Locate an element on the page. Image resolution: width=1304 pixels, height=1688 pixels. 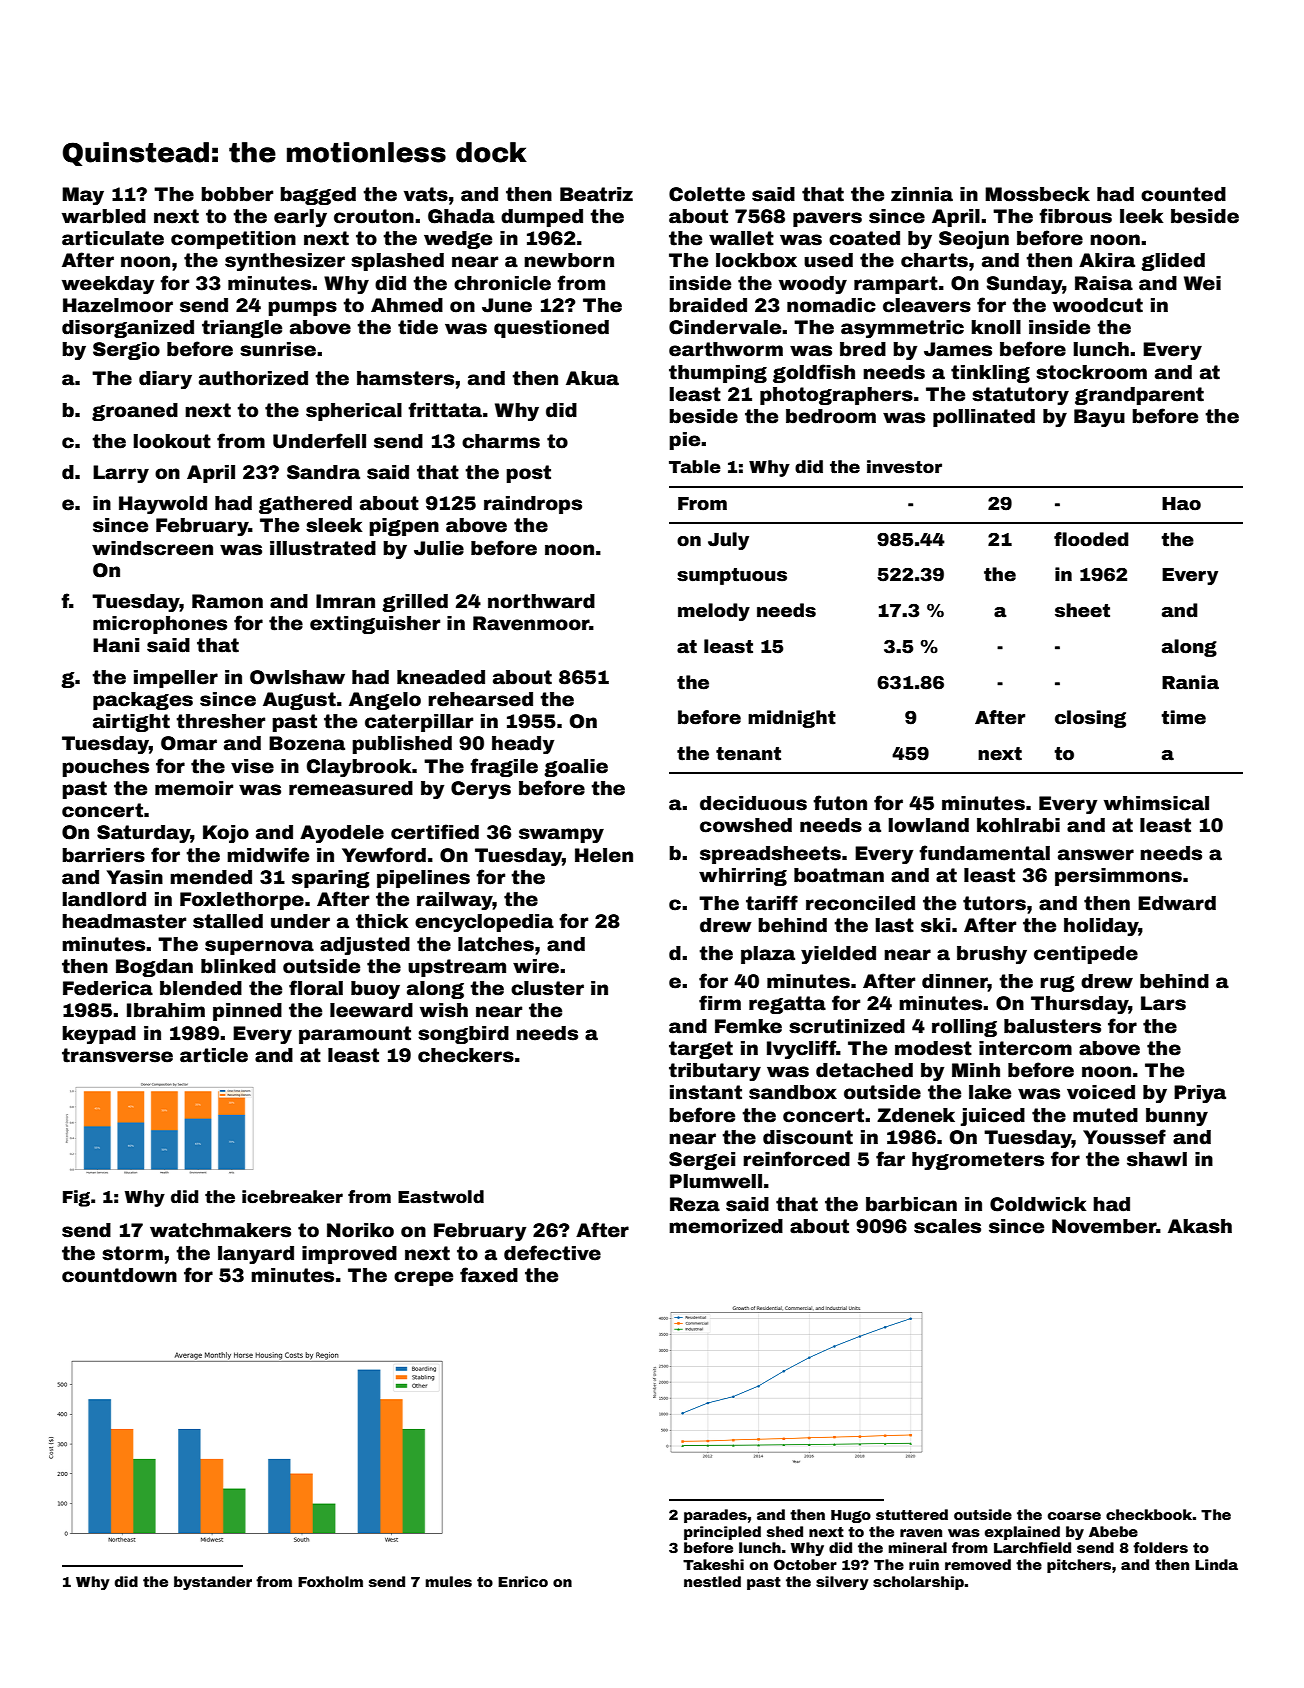
warbled is located at coordinates (104, 216).
